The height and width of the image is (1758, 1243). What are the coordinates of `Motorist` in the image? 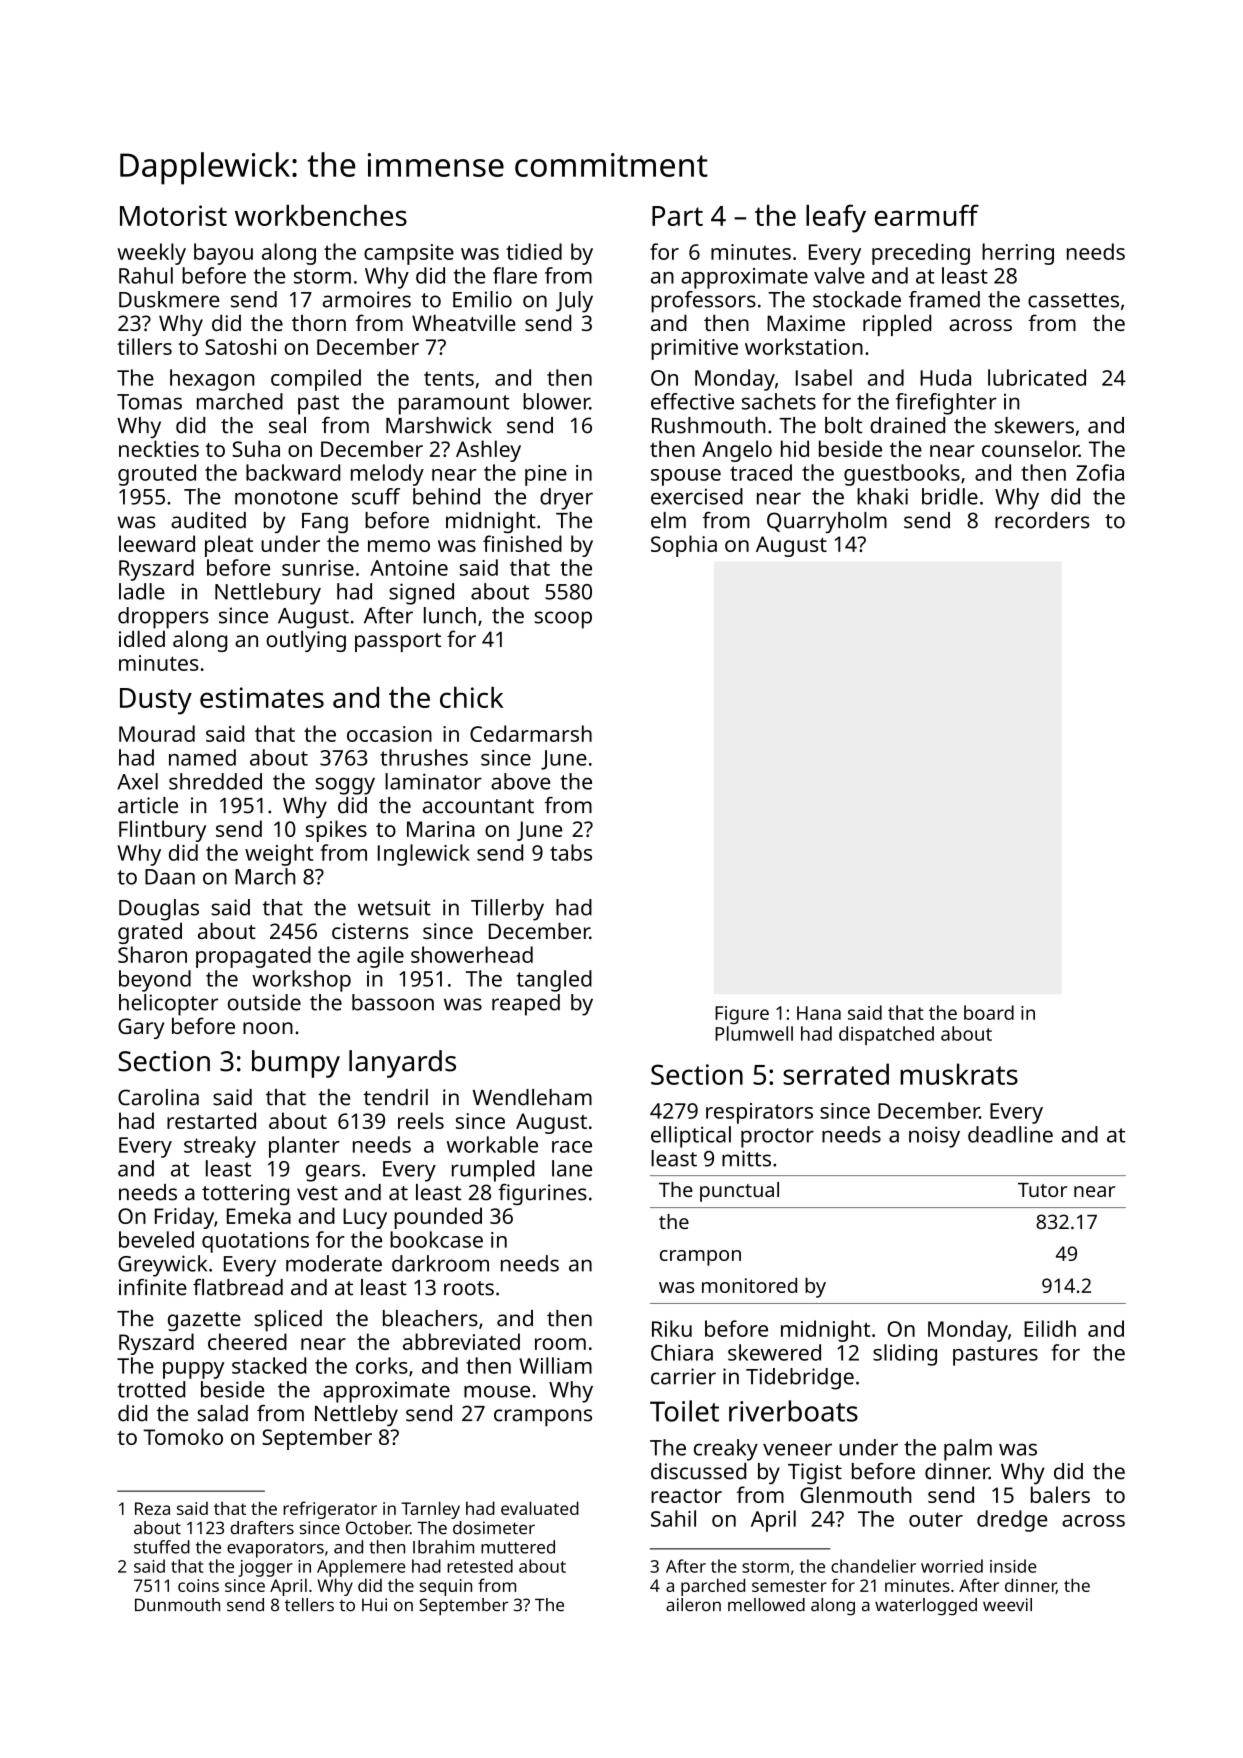 It's located at (173, 215).
